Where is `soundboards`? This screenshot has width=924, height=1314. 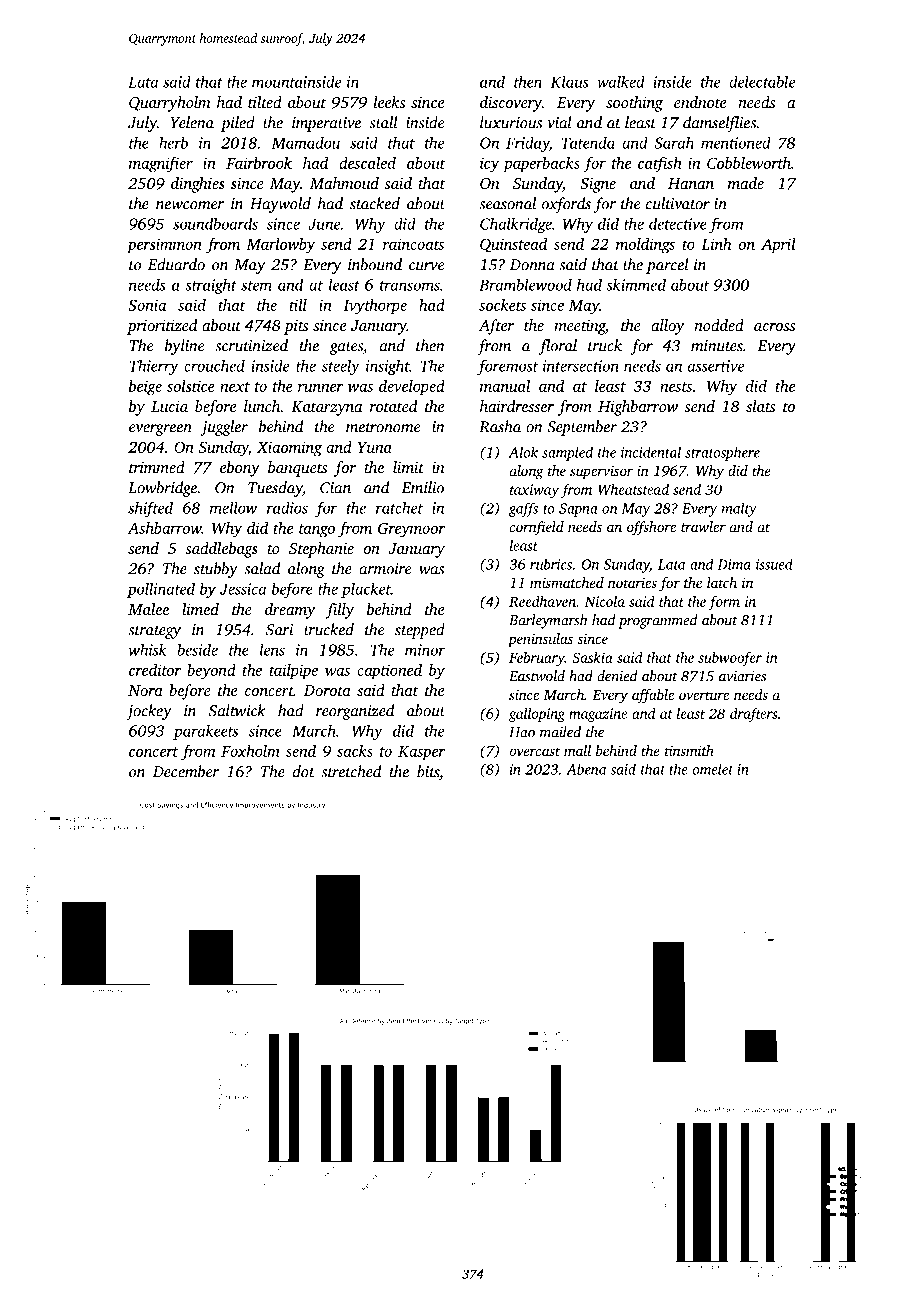
soundboards is located at coordinates (215, 224).
